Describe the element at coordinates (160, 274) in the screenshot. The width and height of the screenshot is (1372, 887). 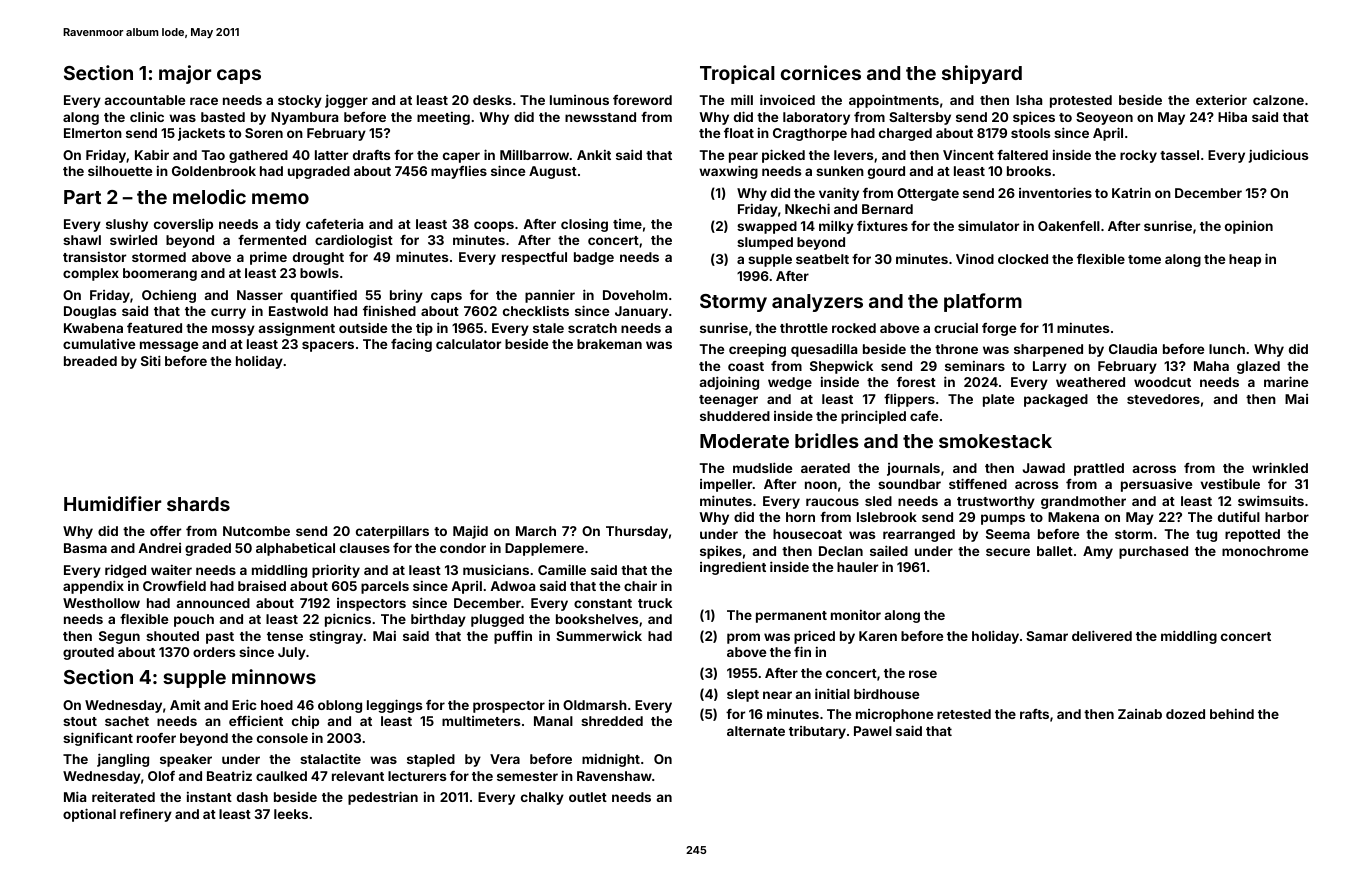
I see `boomerang` at that location.
